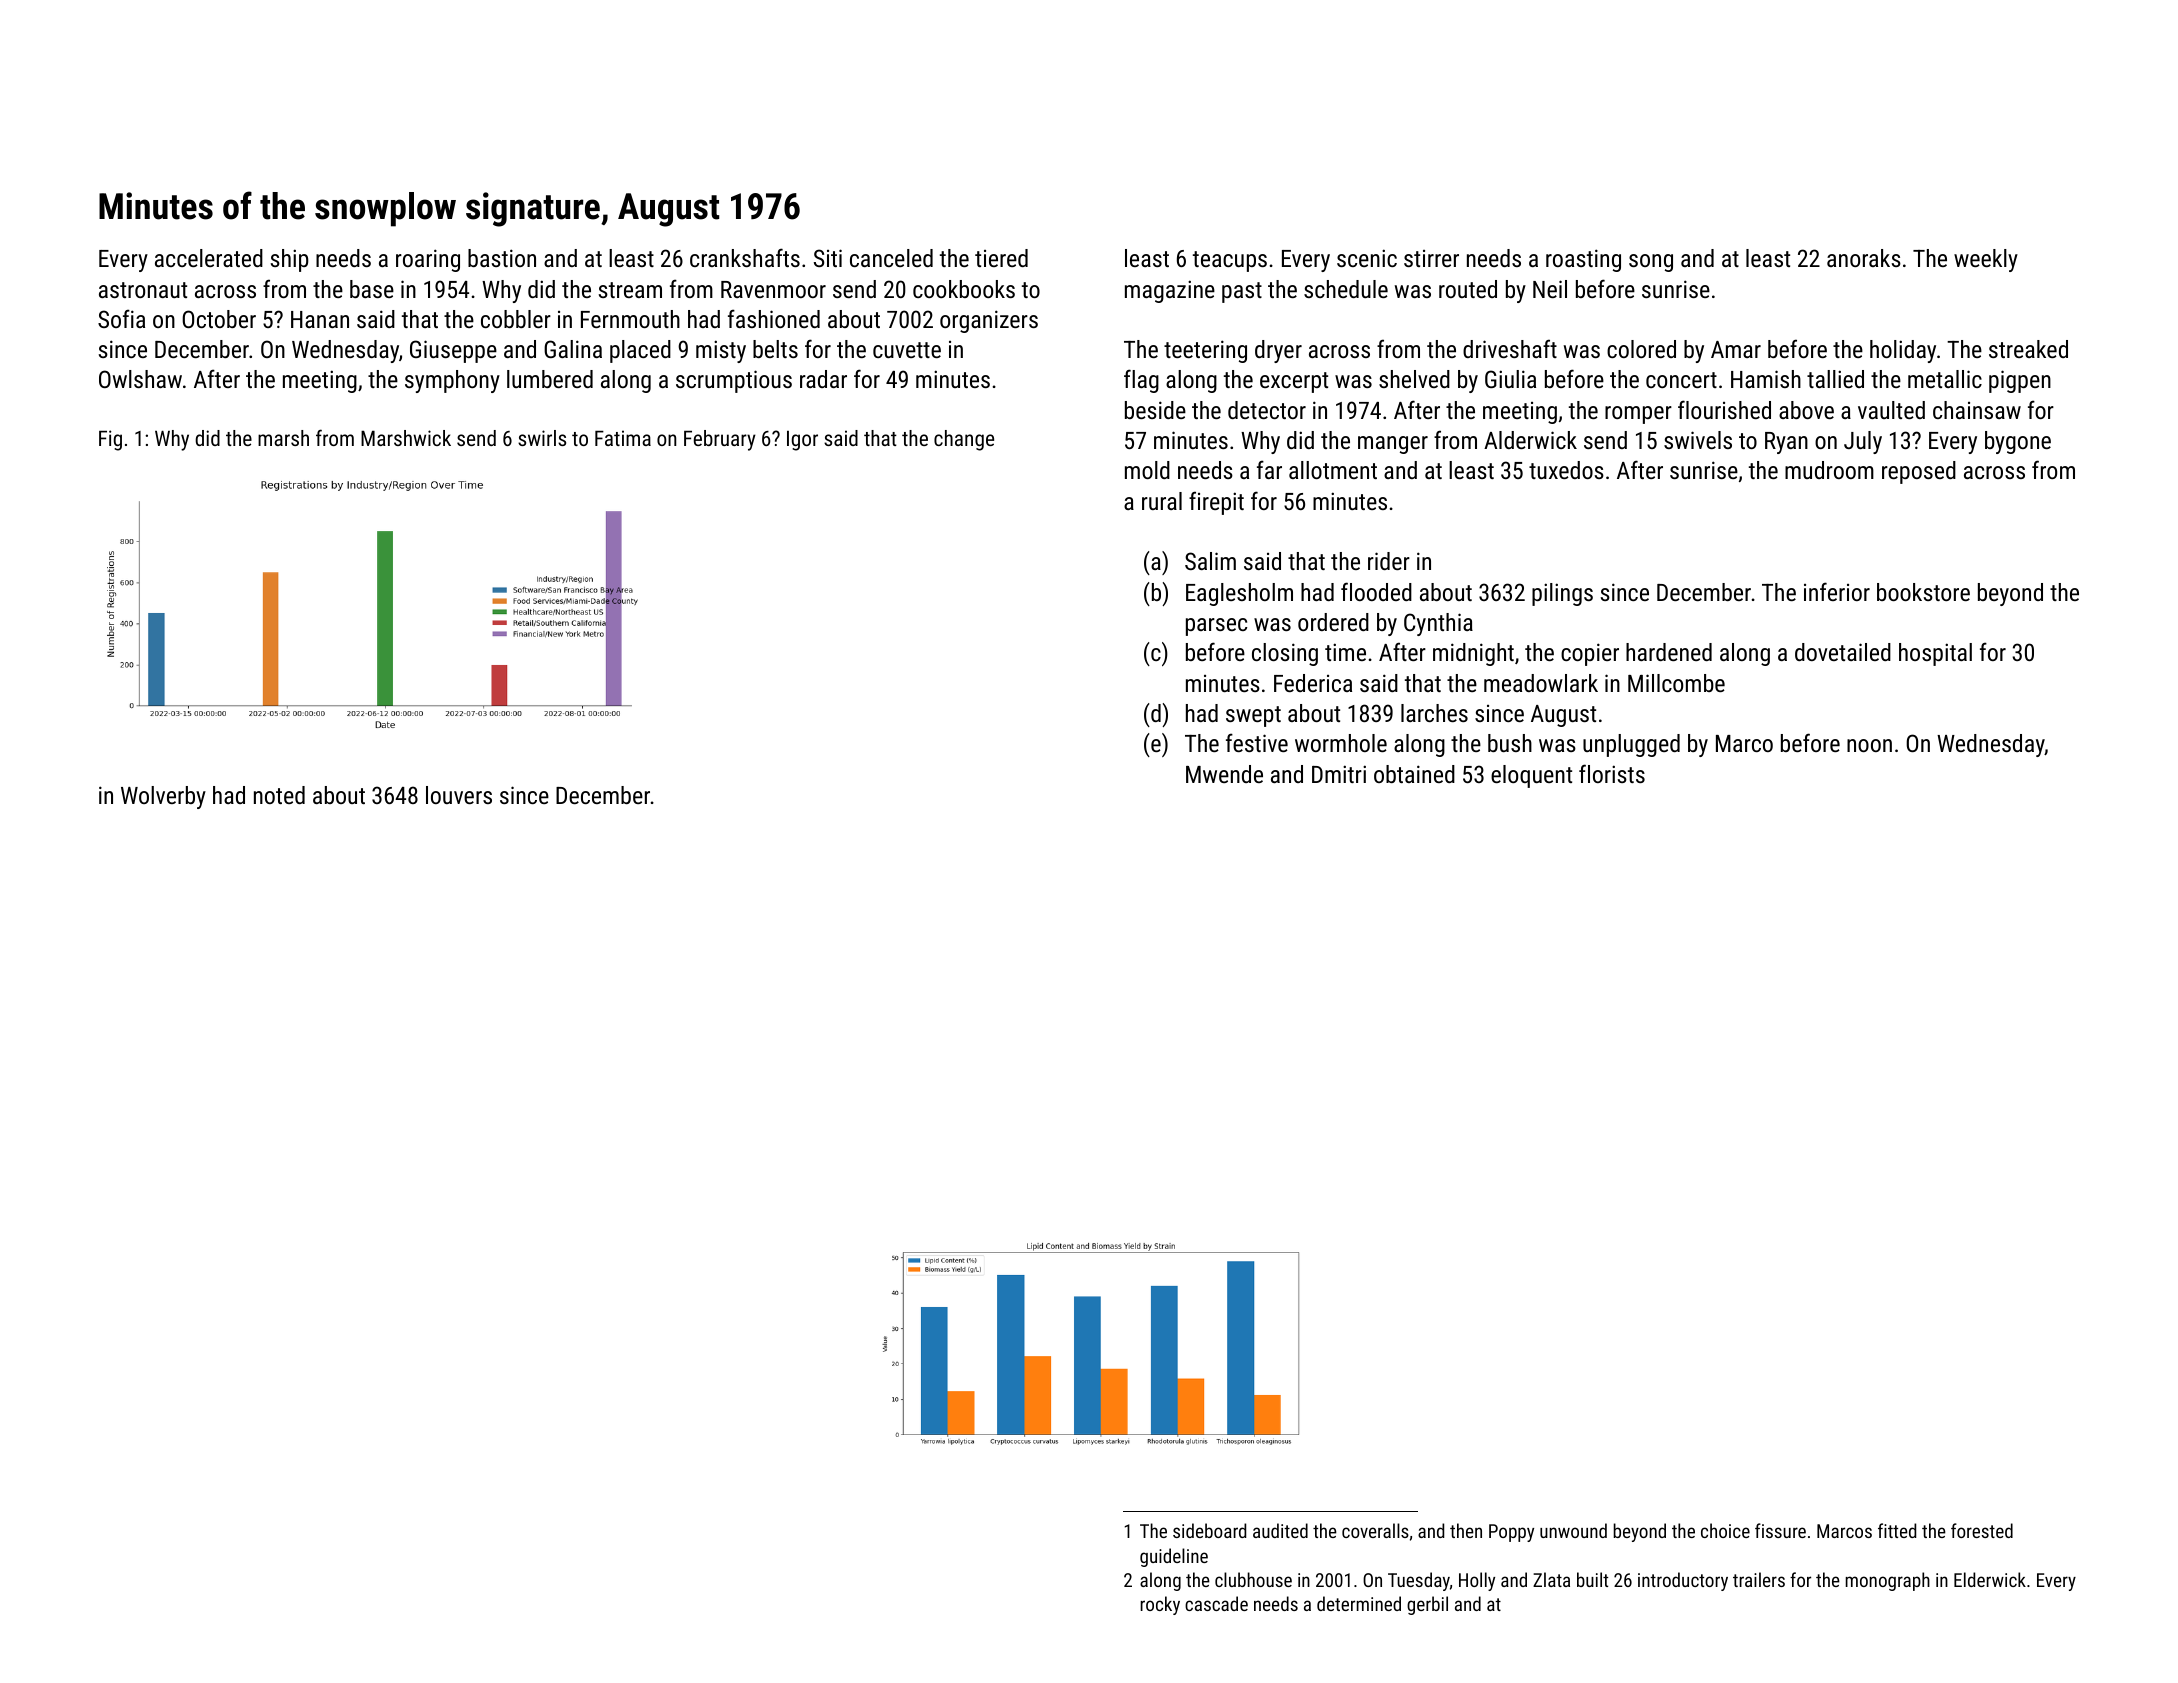 This document has width=2178, height=1683. What do you see at coordinates (1216, 627) in the document?
I see `parsec` at bounding box center [1216, 627].
